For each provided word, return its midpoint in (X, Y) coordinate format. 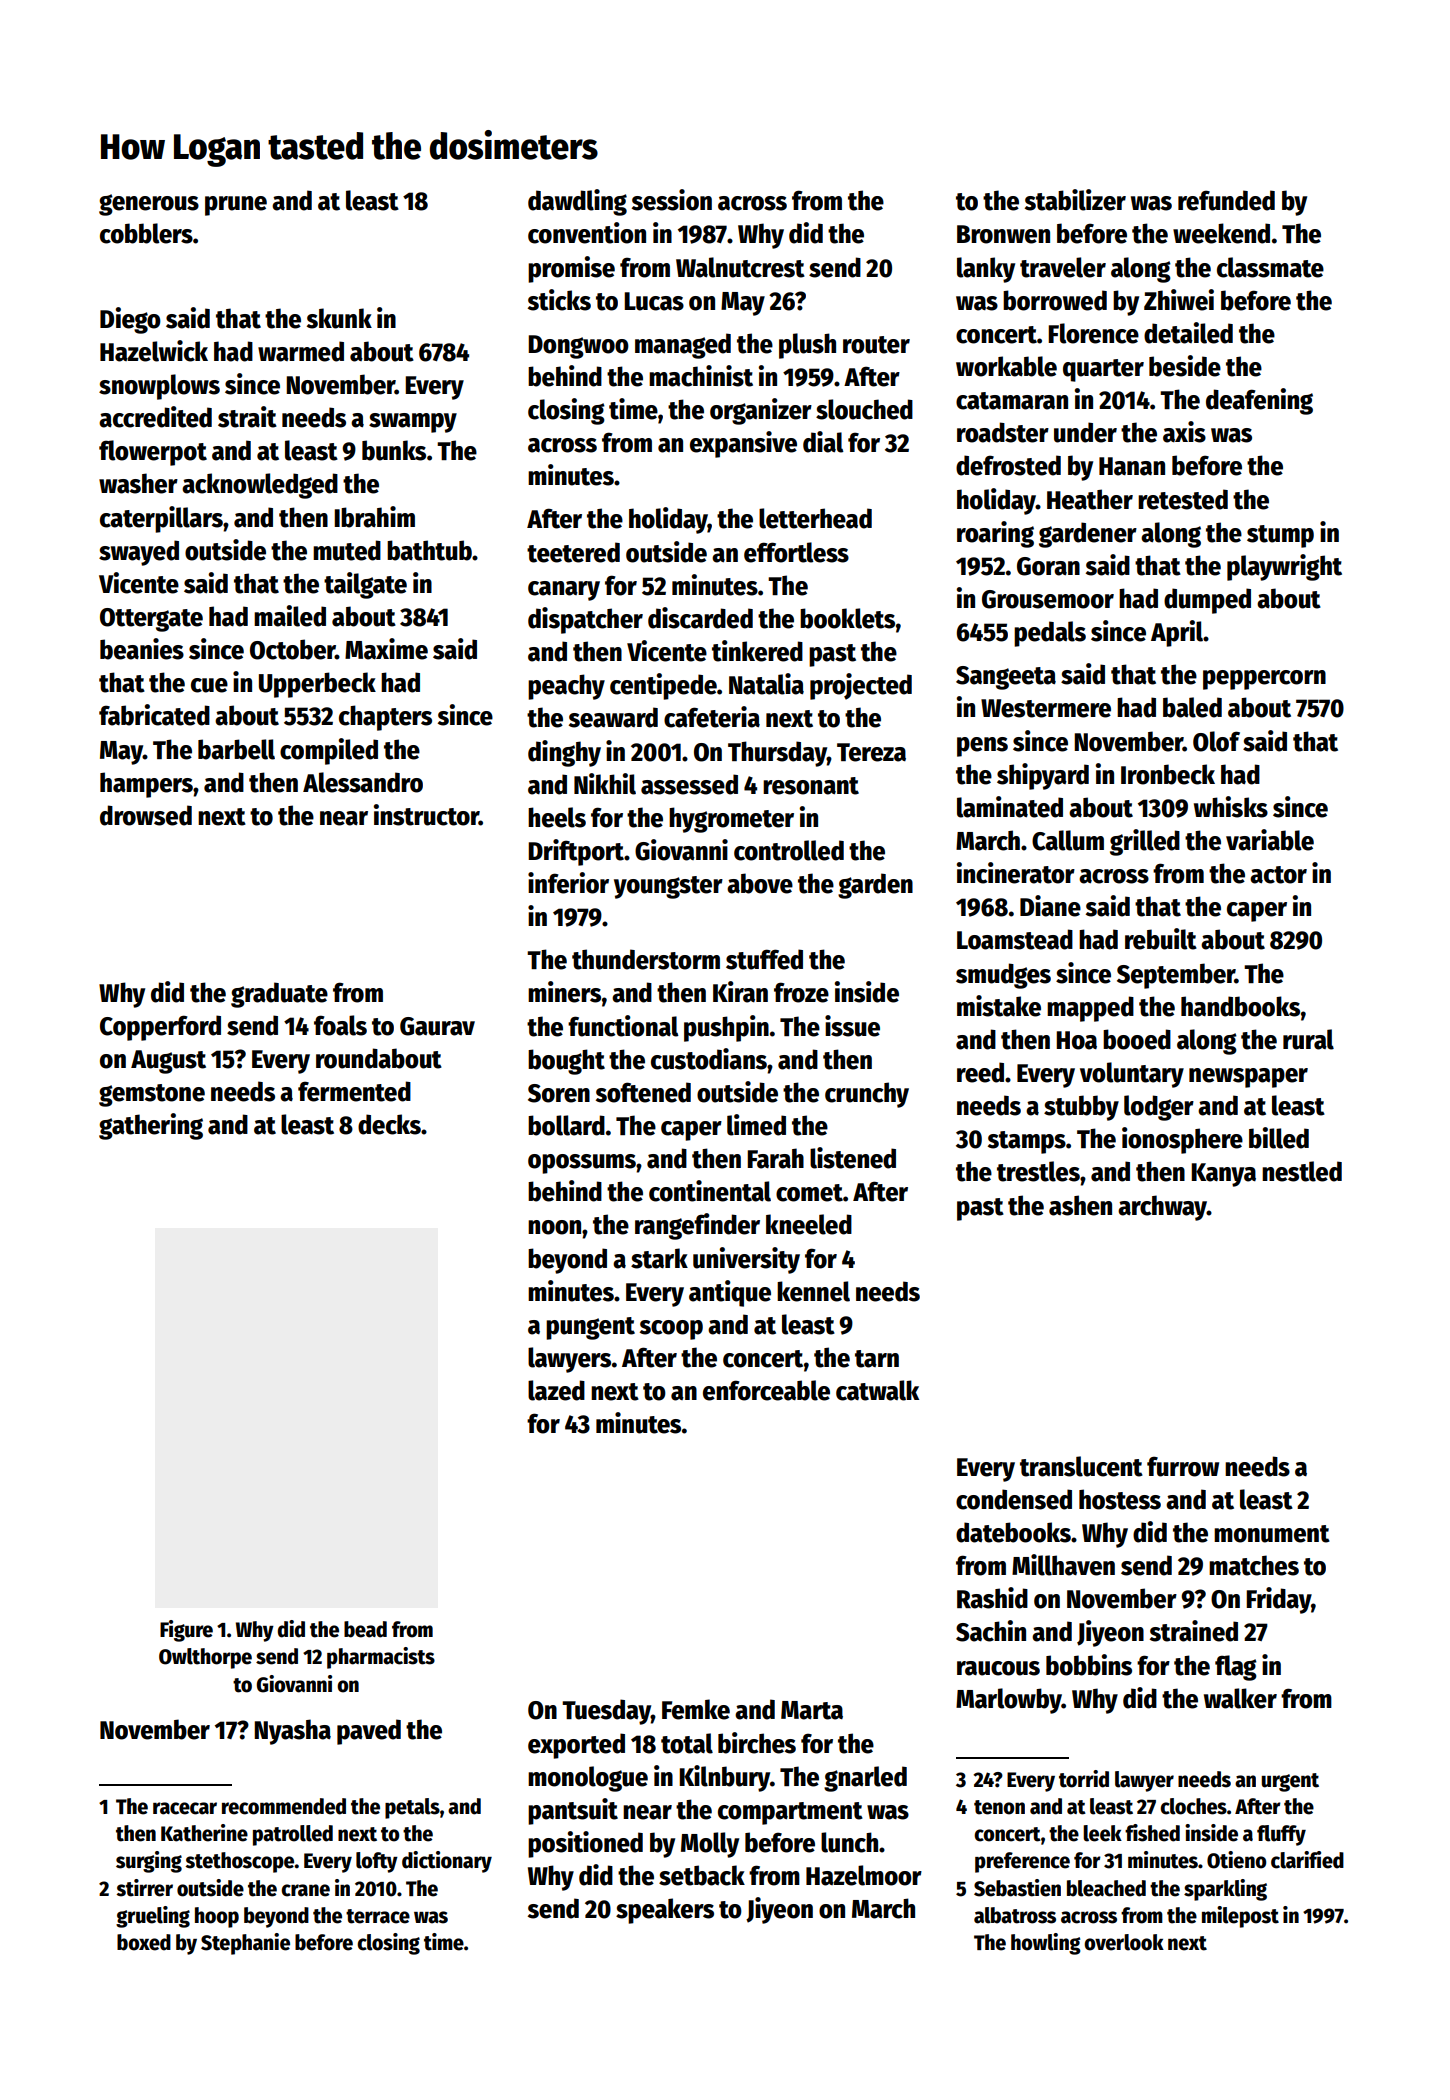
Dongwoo (578, 347)
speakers (665, 1911)
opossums (582, 1164)
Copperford (160, 1028)
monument (1272, 1534)
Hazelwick (154, 351)
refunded (1226, 200)
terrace (378, 1916)
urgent (1290, 1782)
